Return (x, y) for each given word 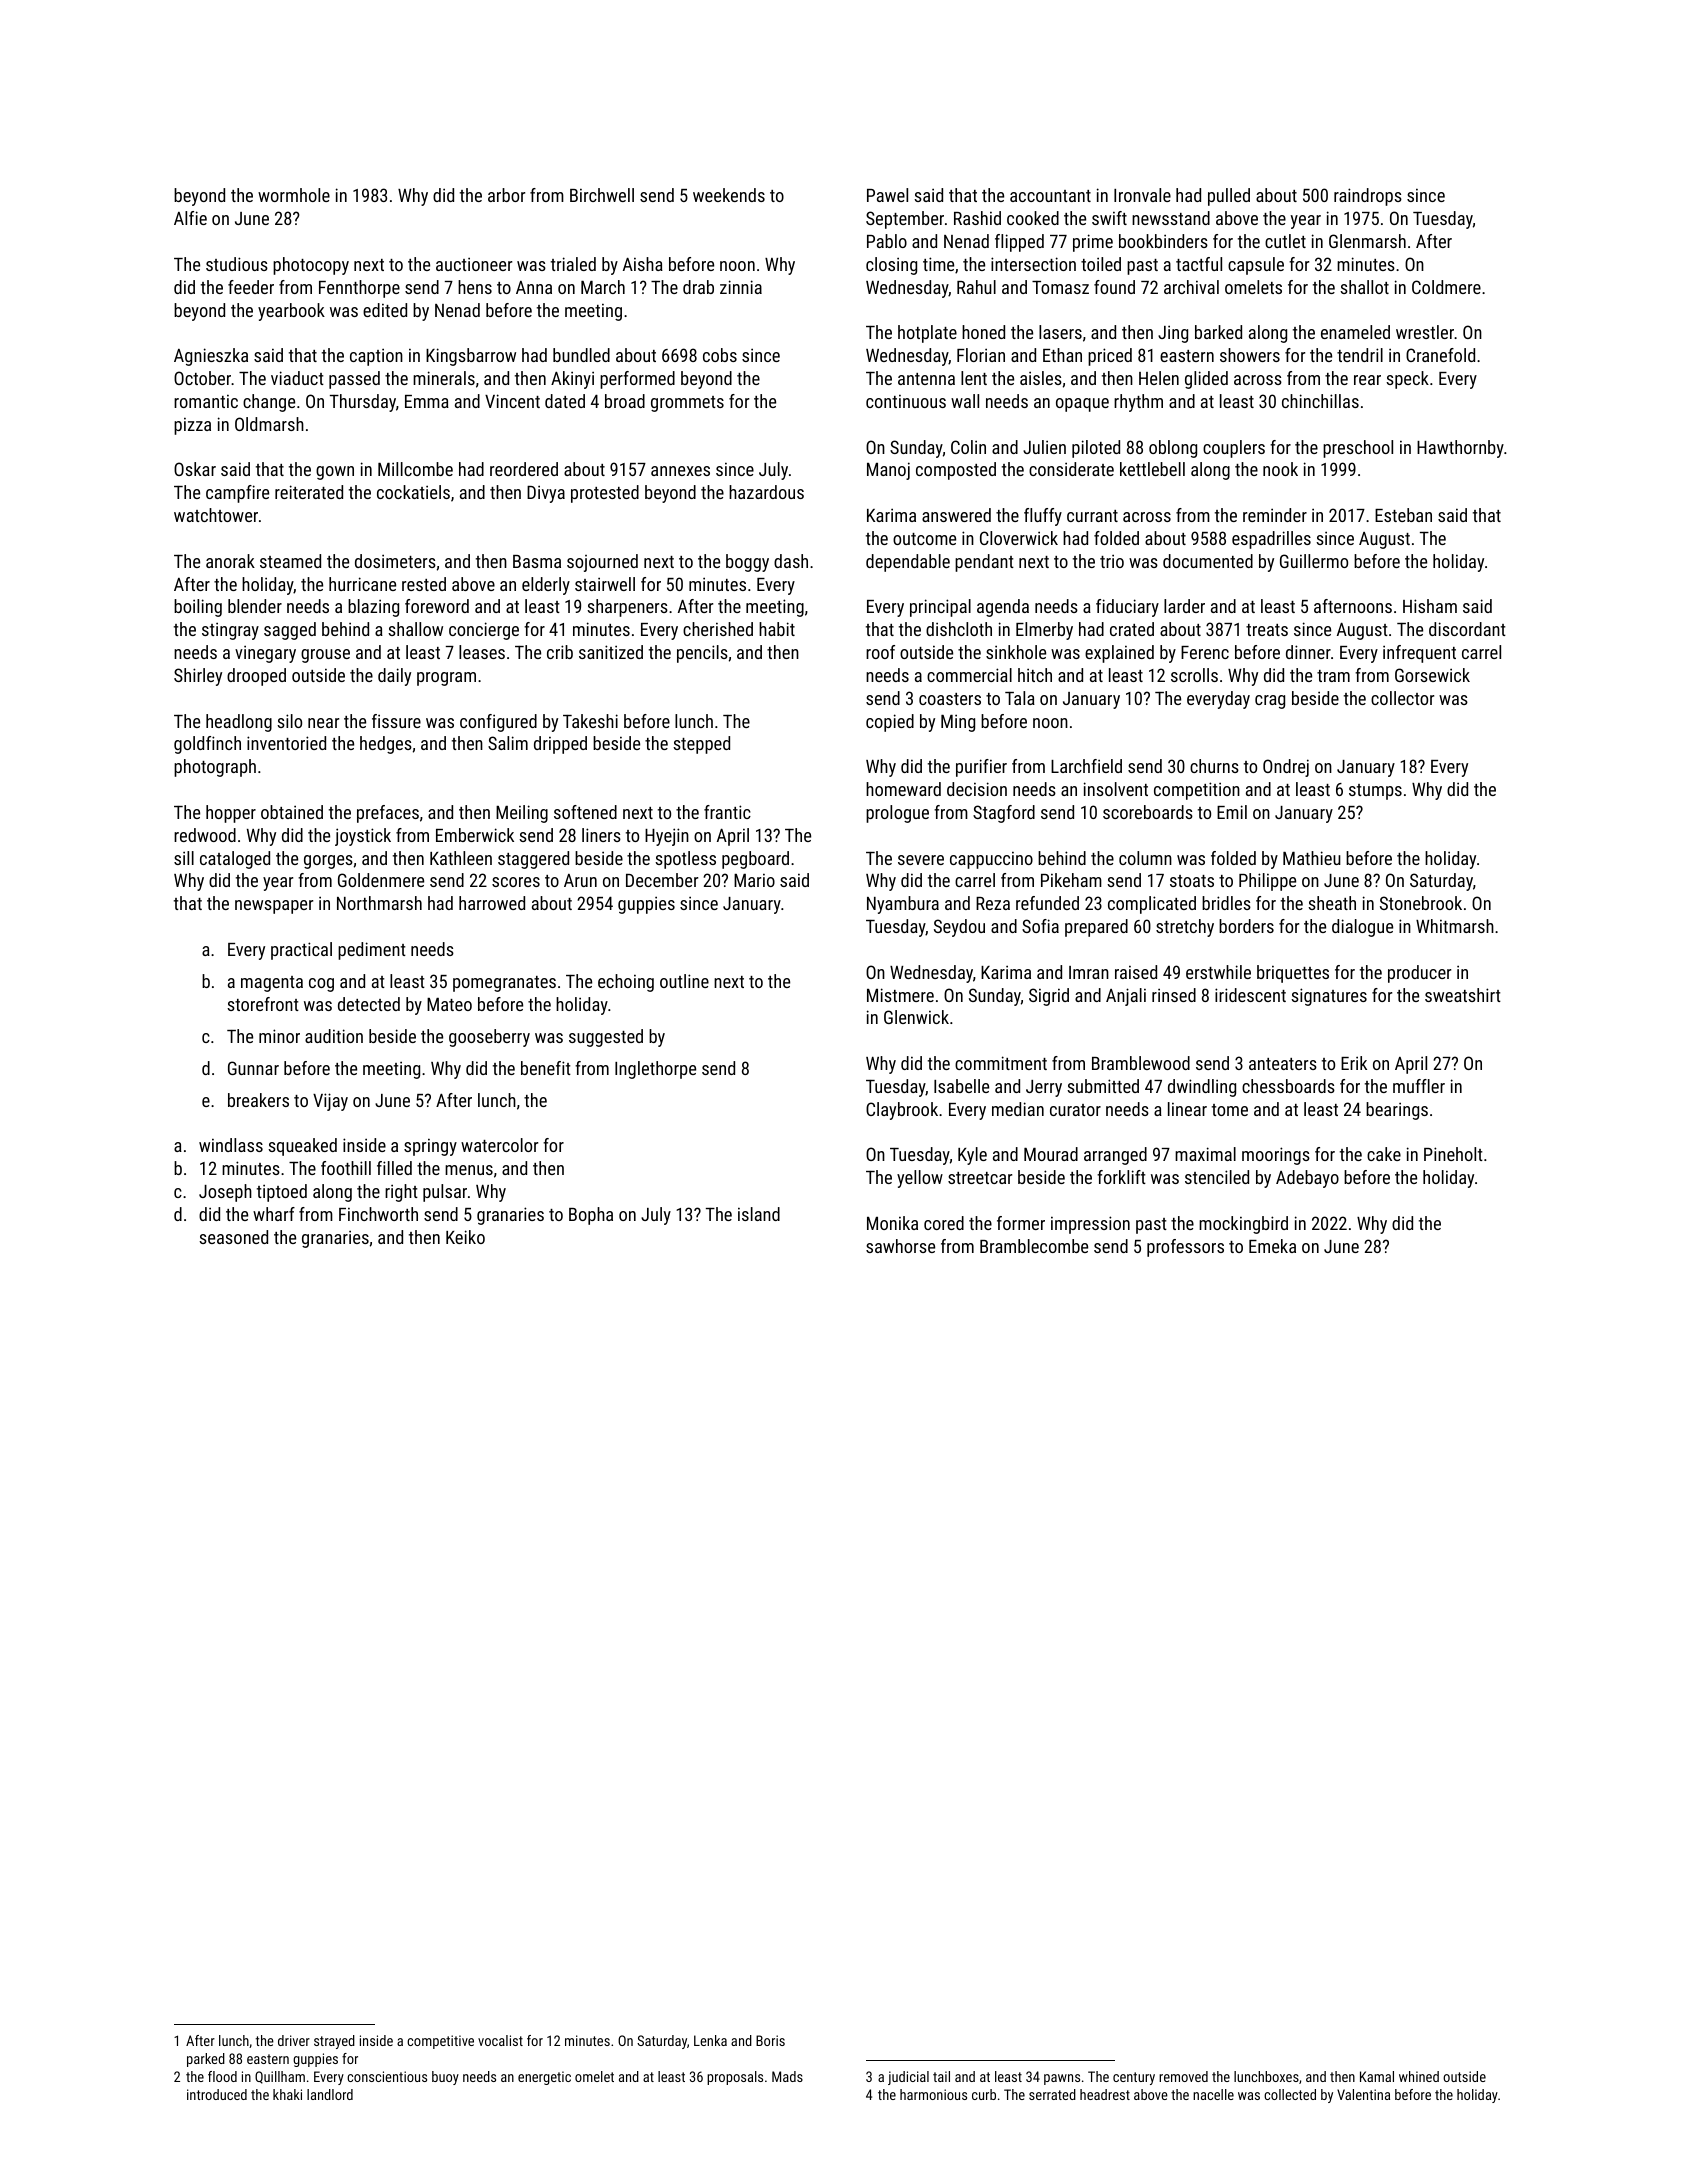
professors (1185, 1248)
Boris (770, 2040)
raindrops (1368, 197)
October (202, 378)
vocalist (500, 2040)
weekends (729, 195)
